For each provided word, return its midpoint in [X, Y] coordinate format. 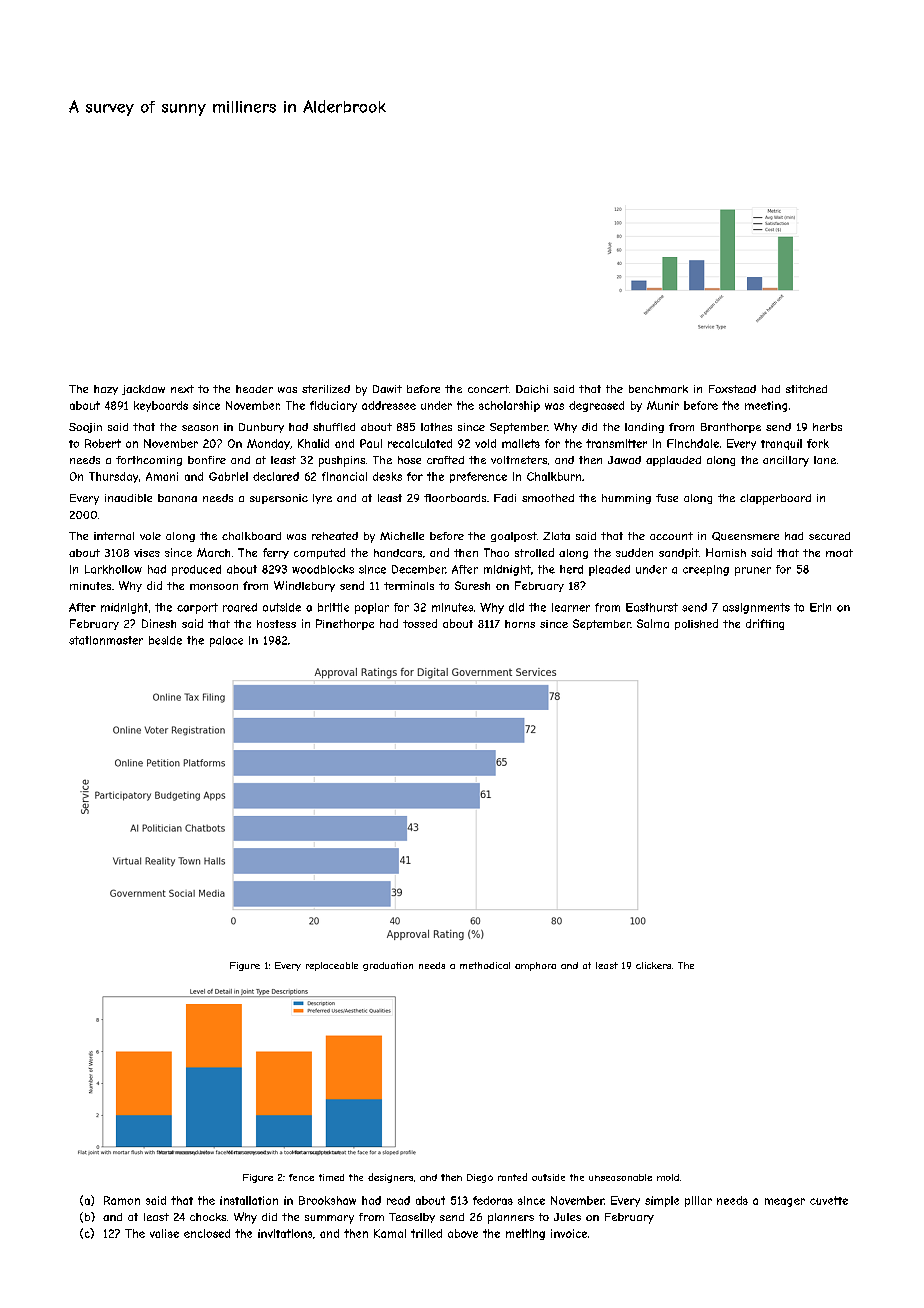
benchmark [658, 389]
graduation [388, 966]
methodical [485, 965]
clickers [653, 965]
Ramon [122, 1200]
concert [488, 389]
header [254, 389]
